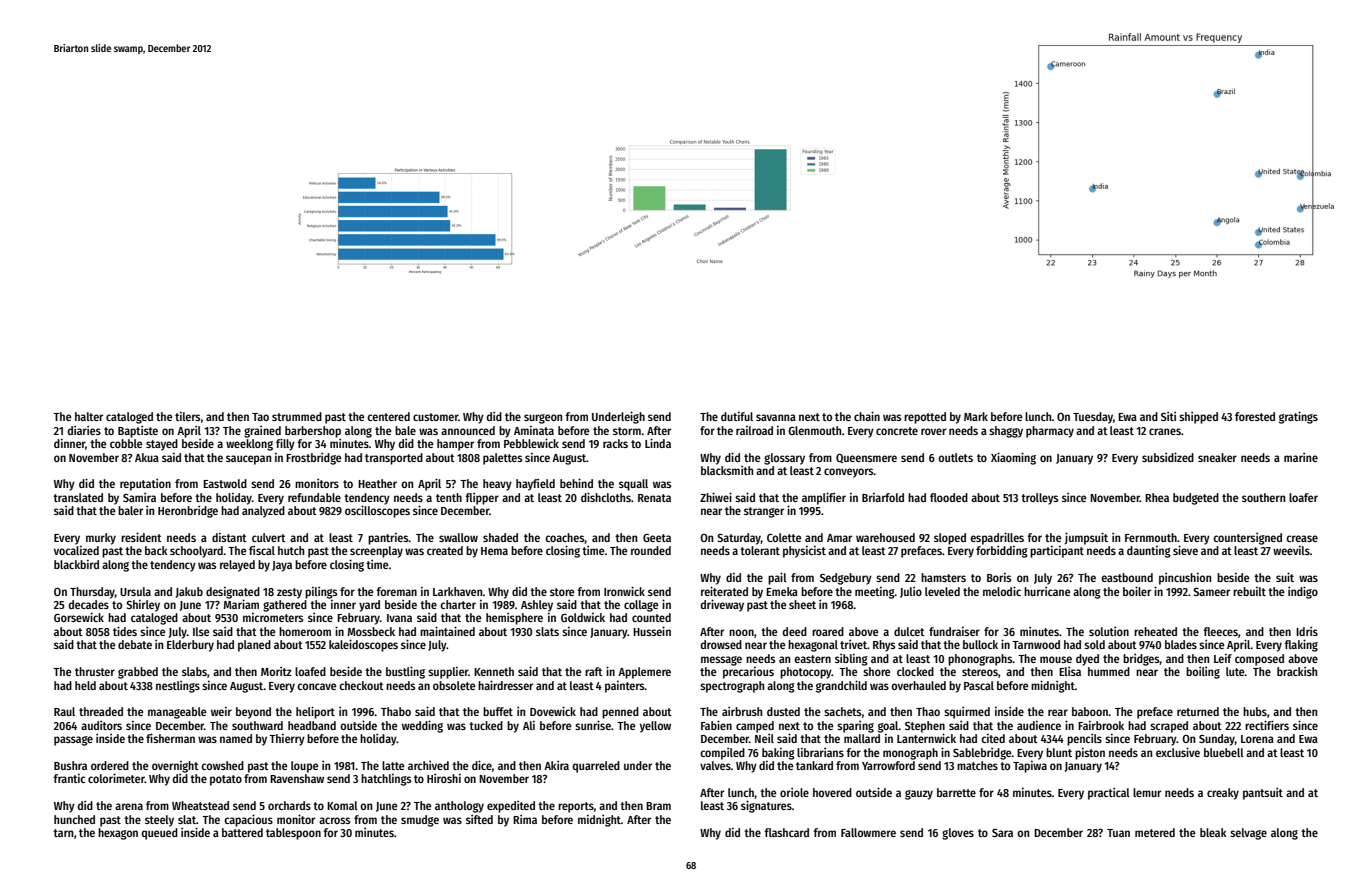  Describe the element at coordinates (254, 646) in the screenshot. I see `planed` at that location.
